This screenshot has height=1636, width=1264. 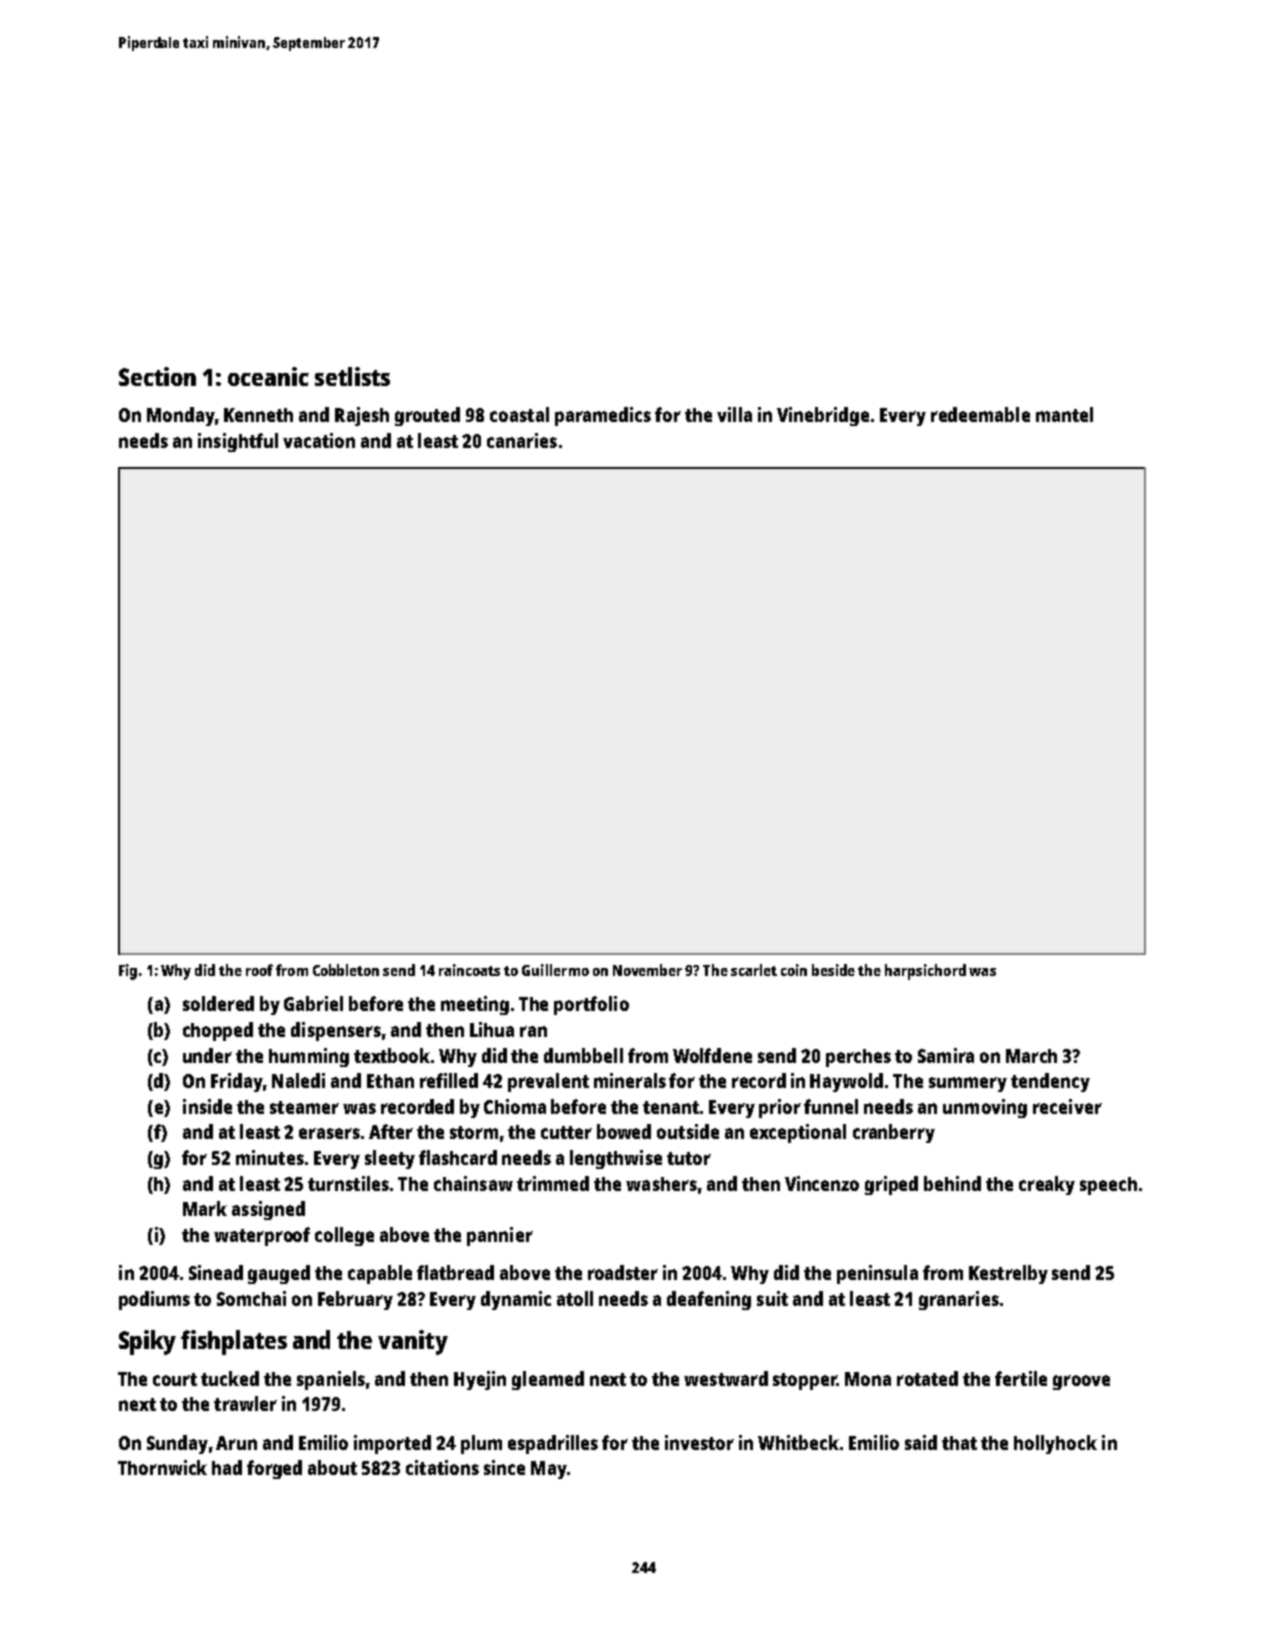 I want to click on bowed, so click(x=624, y=1131).
